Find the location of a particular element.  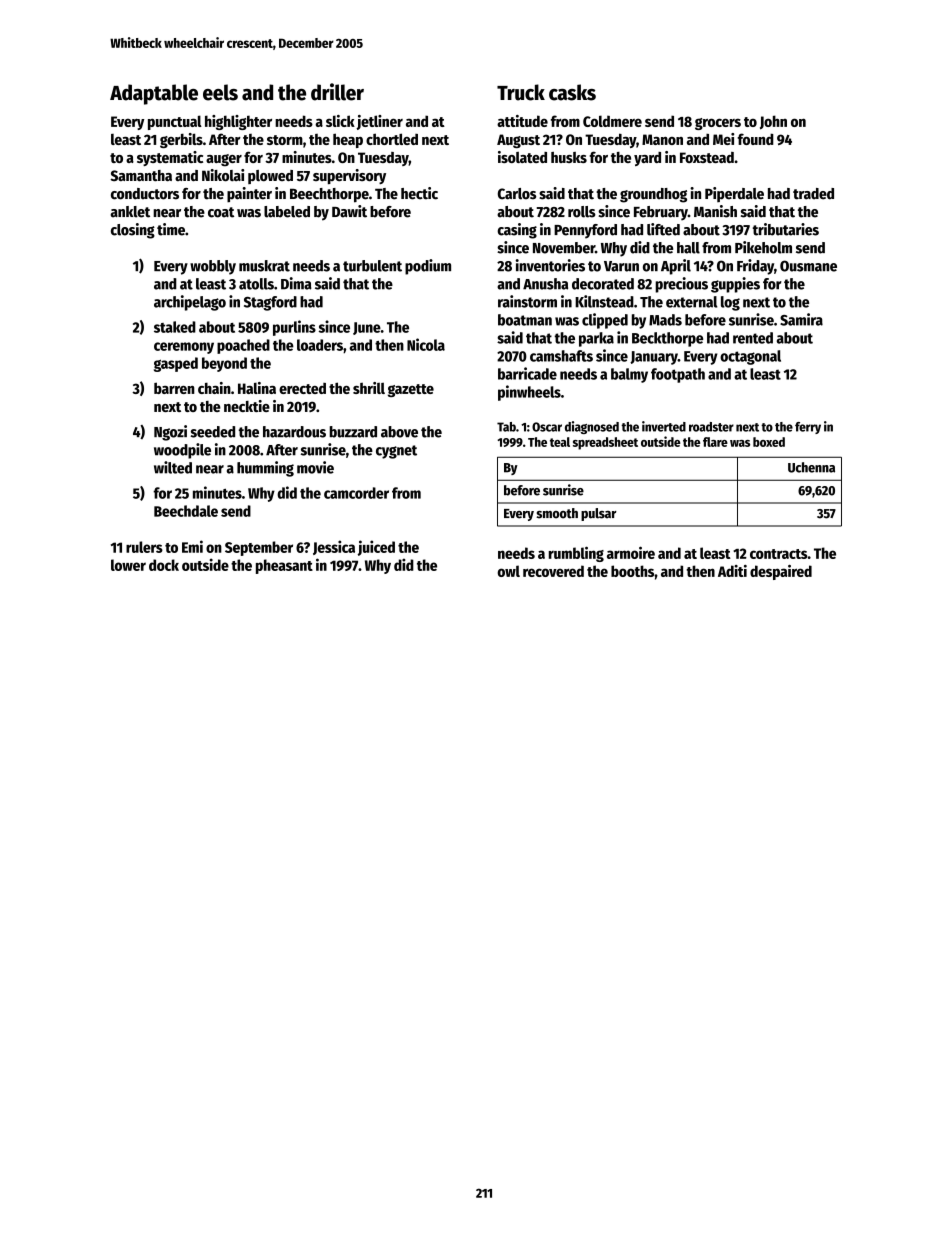

jetliner is located at coordinates (379, 122).
